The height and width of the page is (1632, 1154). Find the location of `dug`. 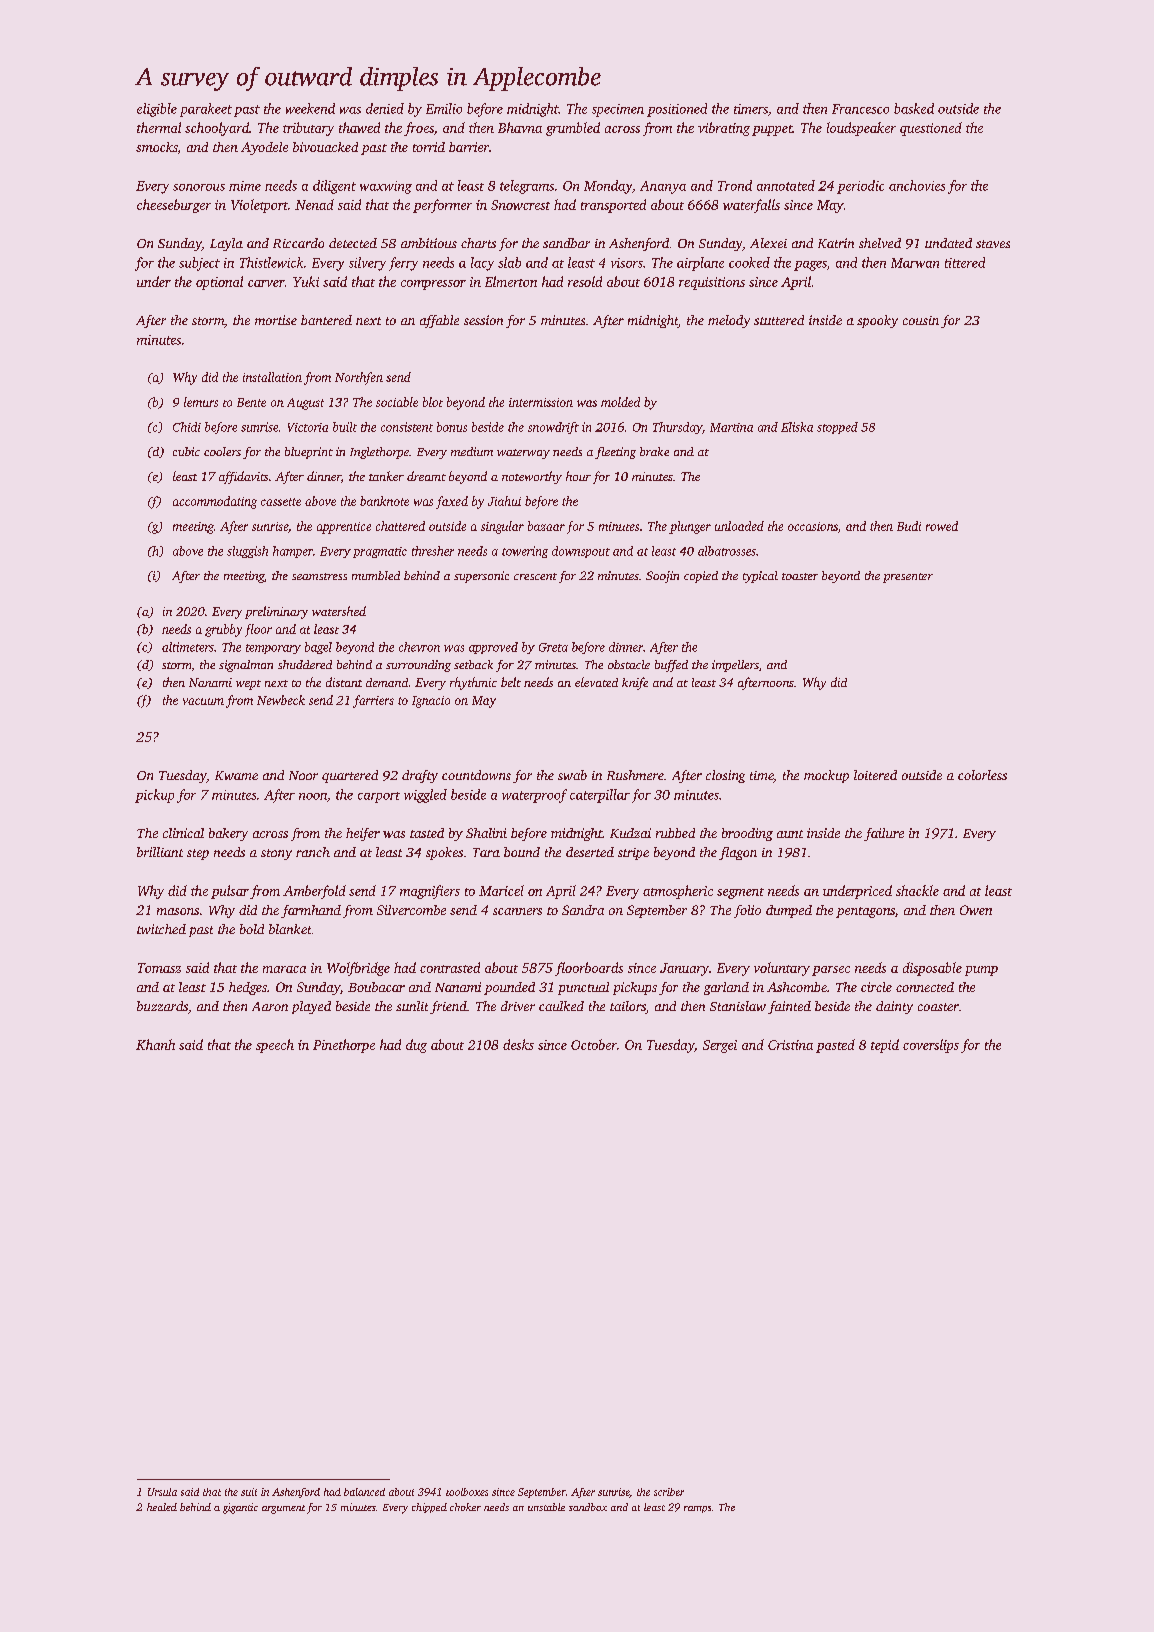

dug is located at coordinates (416, 1046).
